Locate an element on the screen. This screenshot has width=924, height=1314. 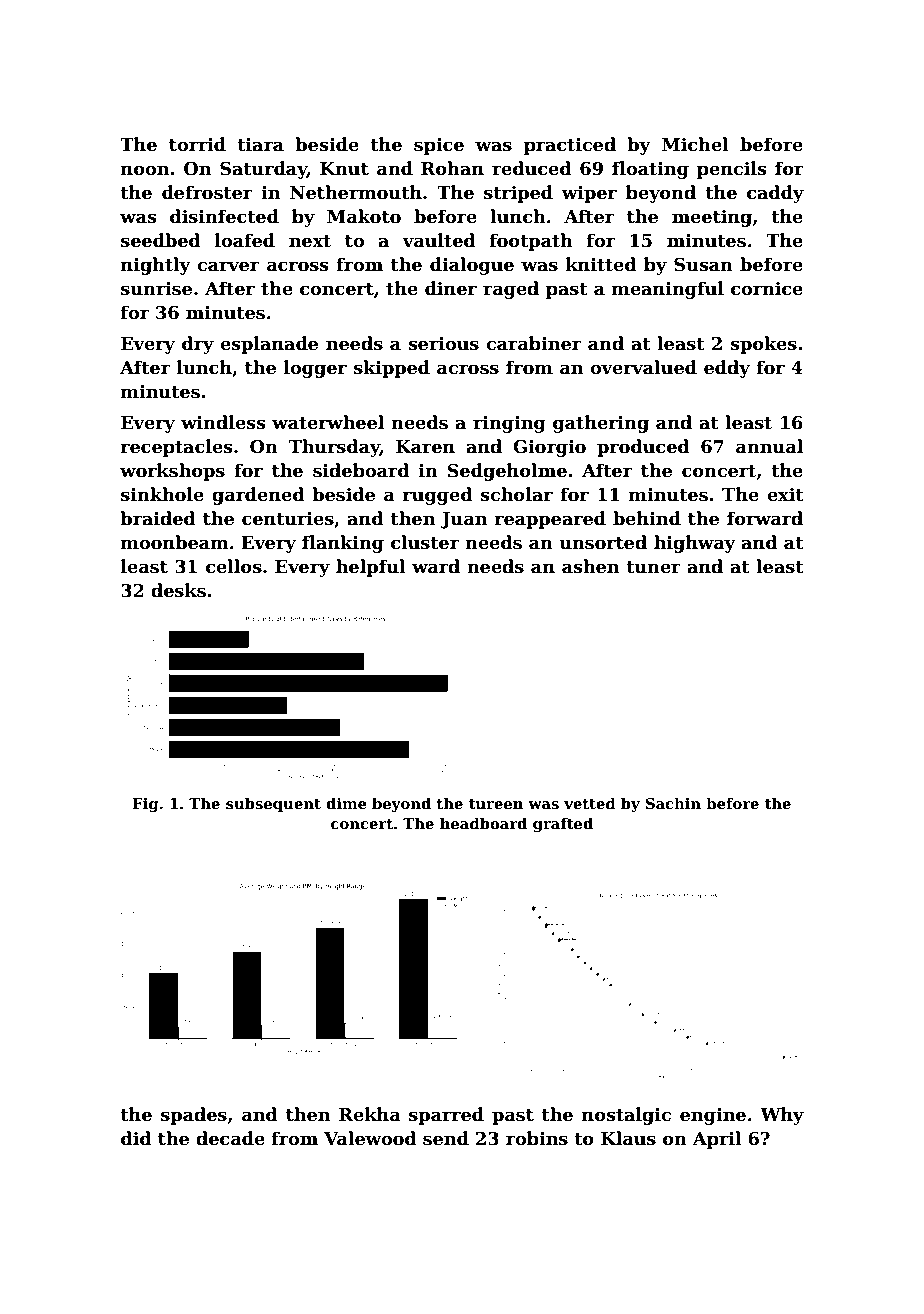
tiara is located at coordinates (260, 145).
